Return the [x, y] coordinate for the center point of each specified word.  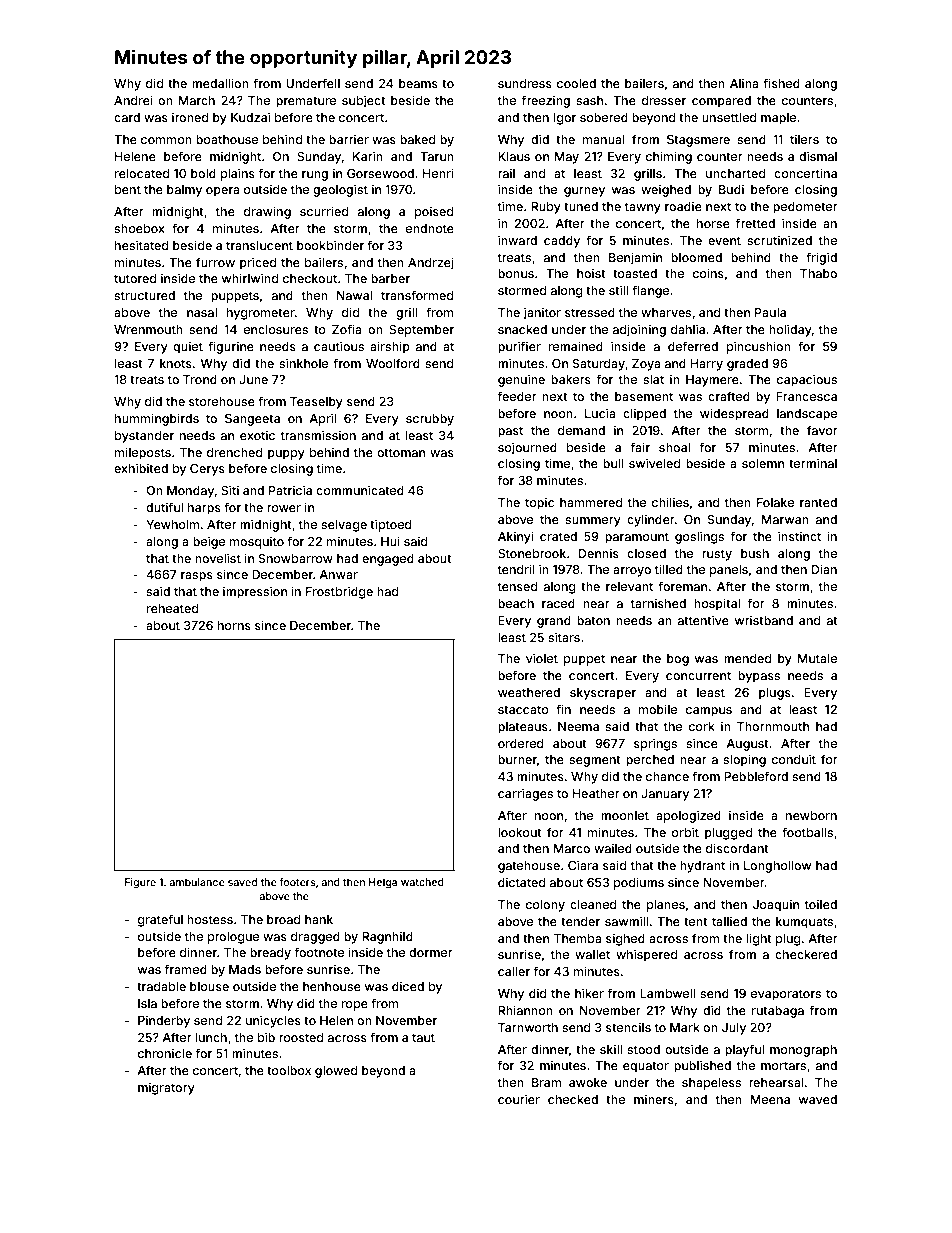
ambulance [197, 882]
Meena [770, 1099]
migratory [166, 1088]
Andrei [133, 100]
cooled [576, 83]
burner [517, 759]
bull [613, 463]
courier [519, 1099]
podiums [639, 883]
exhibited [141, 468]
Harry [706, 365]
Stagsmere [698, 141]
